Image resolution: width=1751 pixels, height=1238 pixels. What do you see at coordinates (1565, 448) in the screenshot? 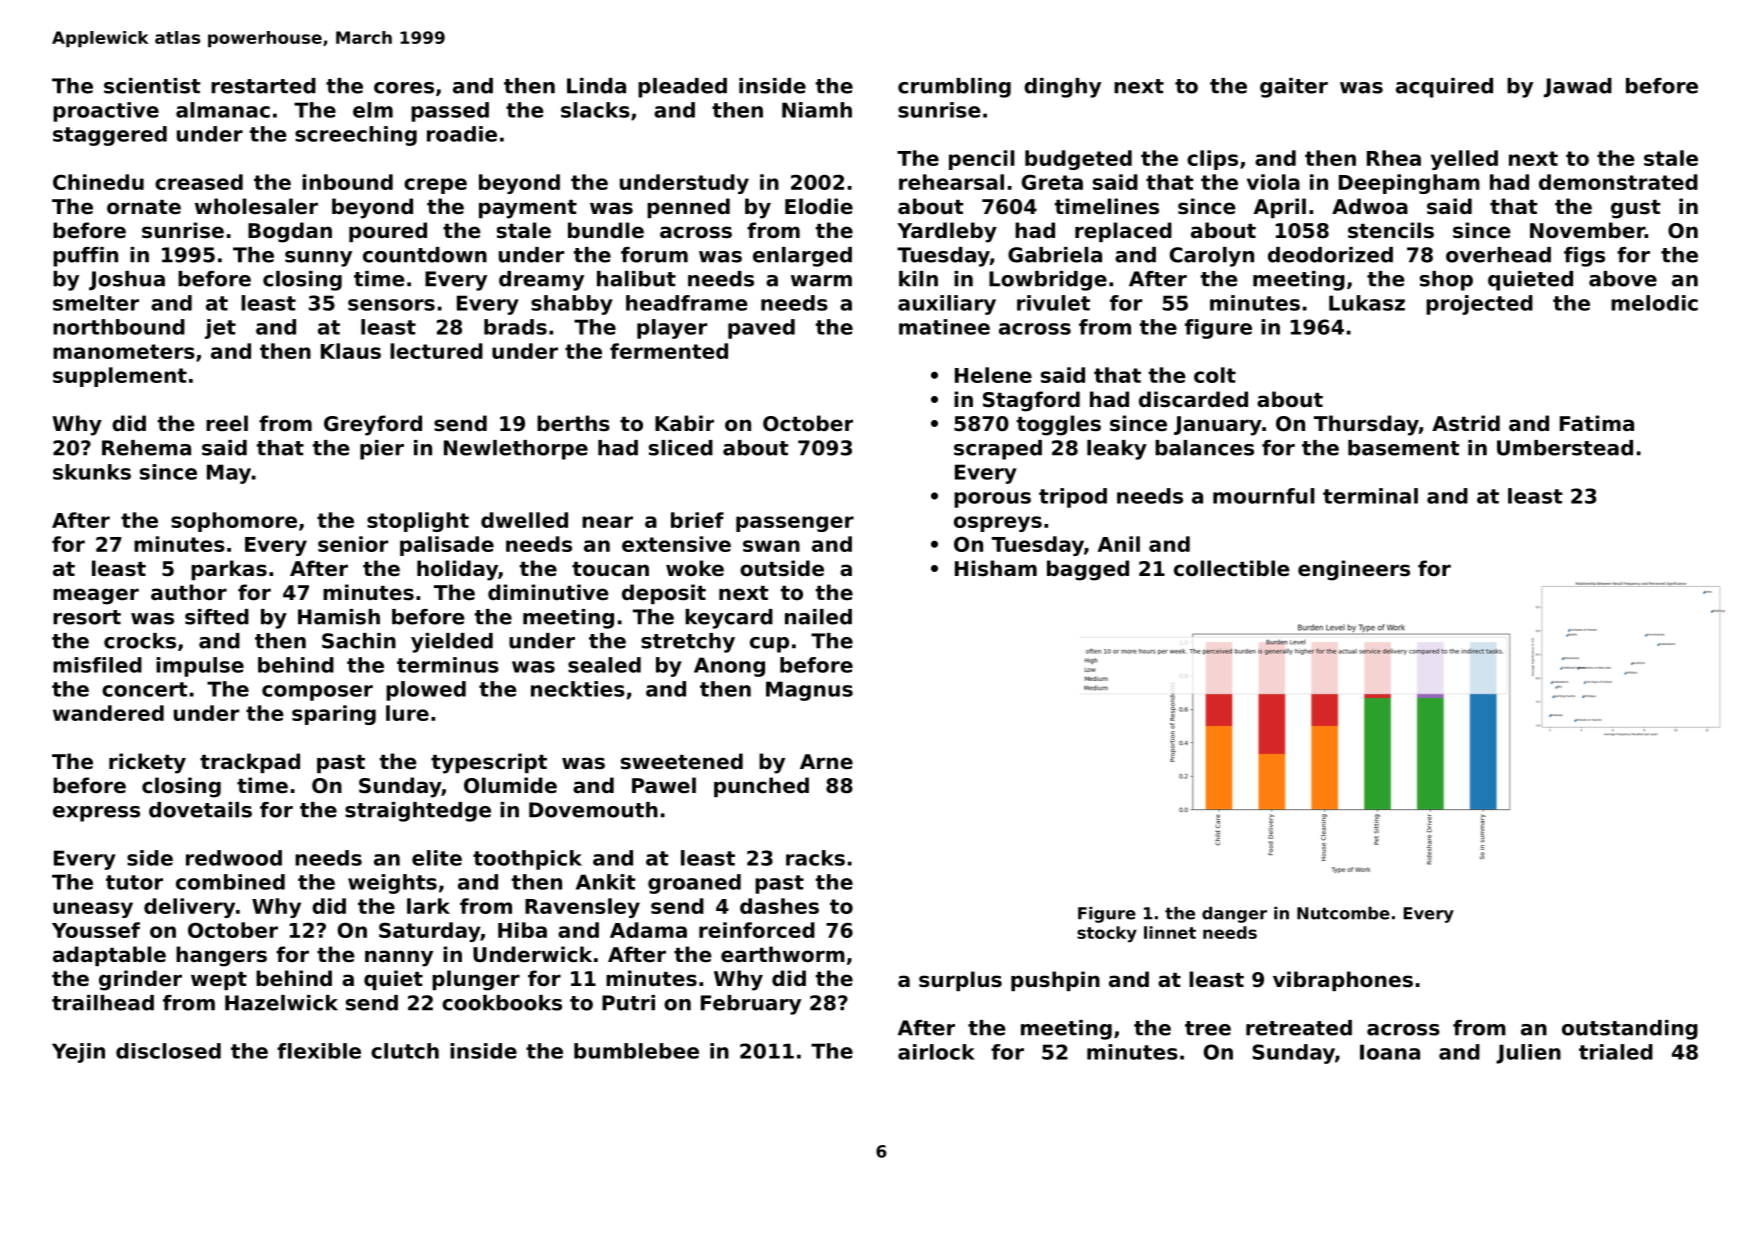
I see `Umberstead` at bounding box center [1565, 448].
